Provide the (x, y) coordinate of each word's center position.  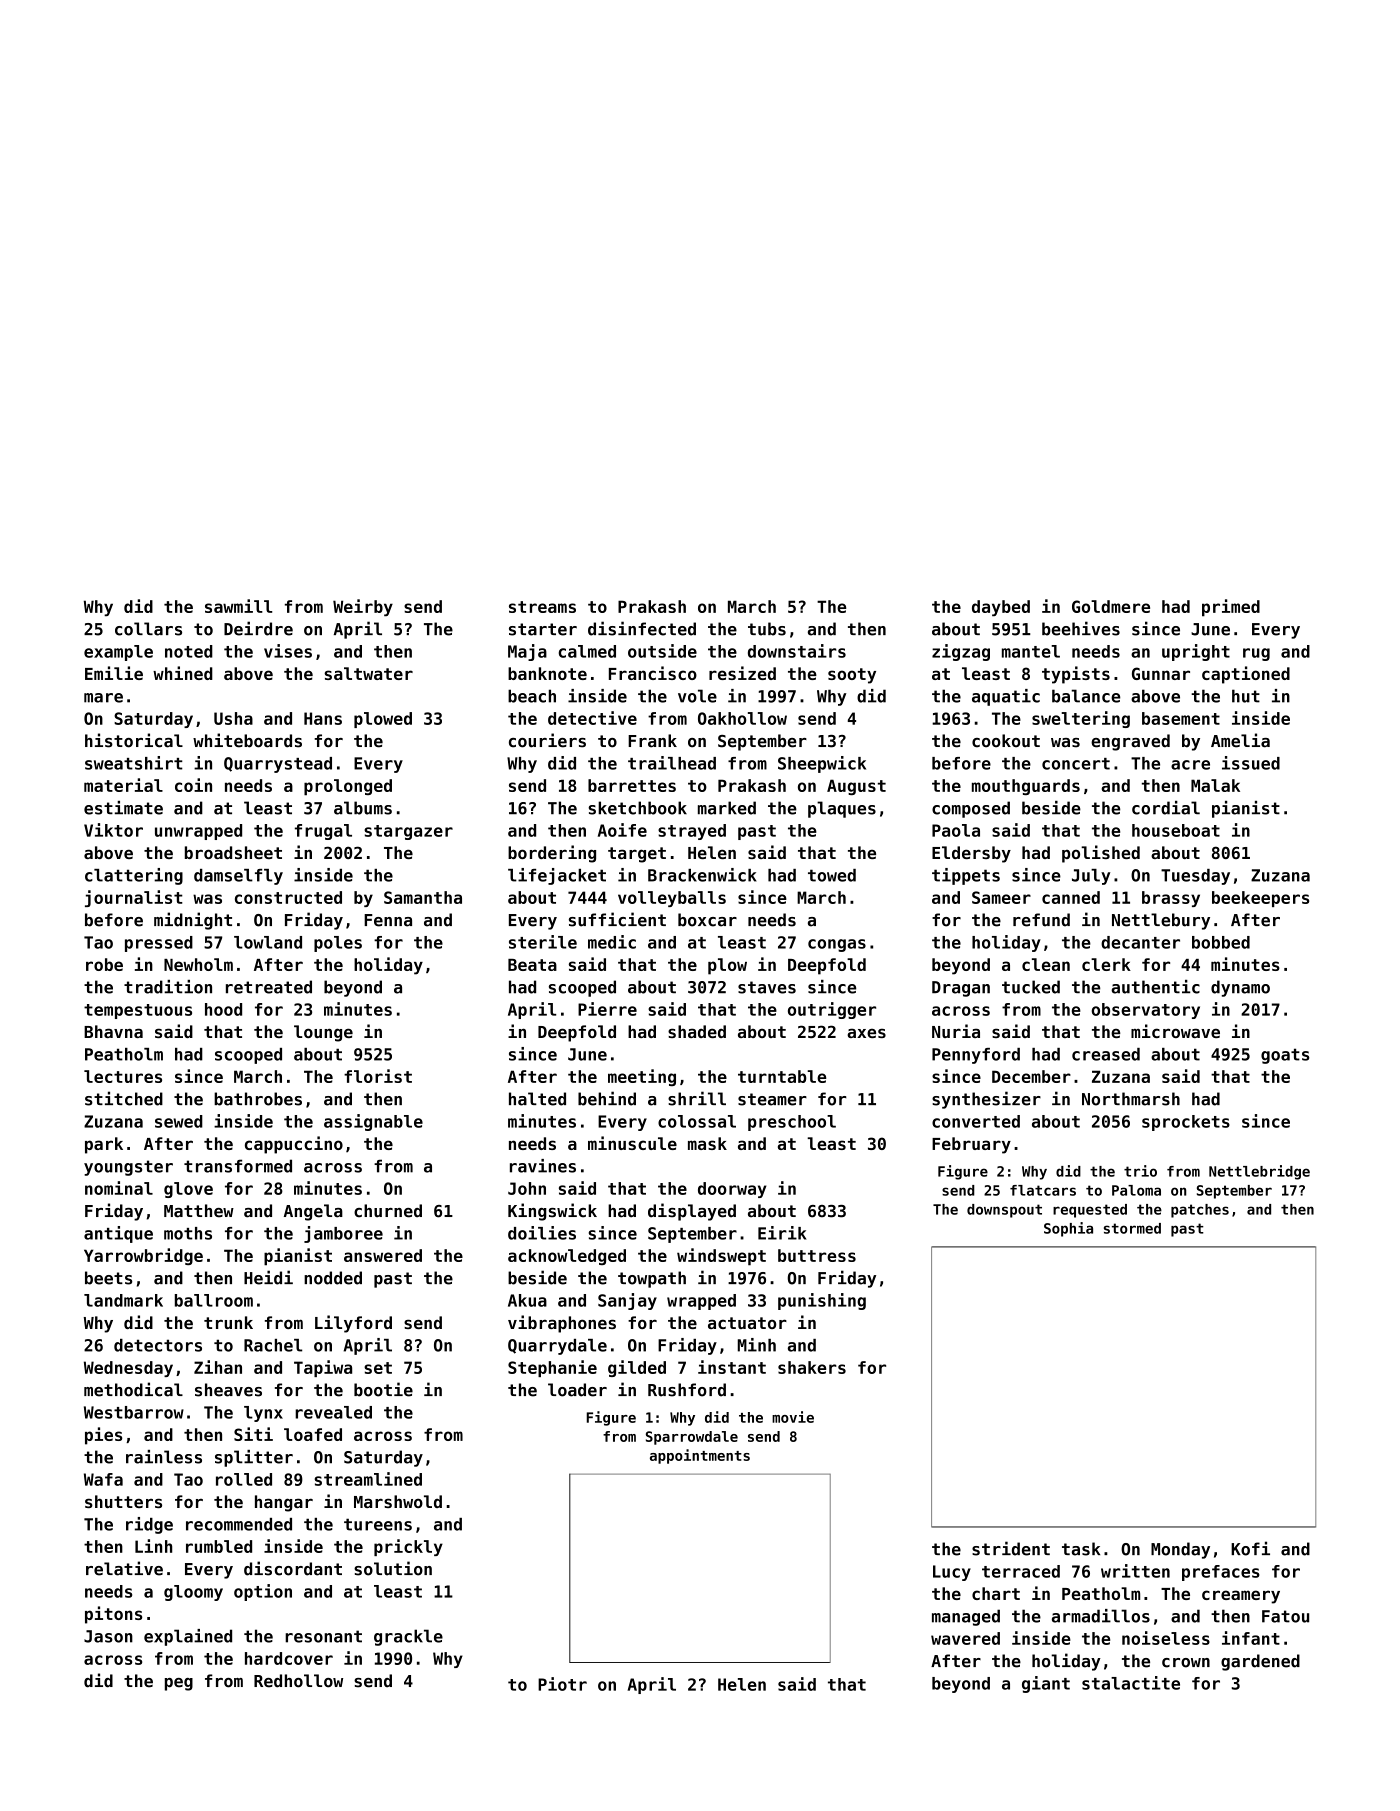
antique (118, 1234)
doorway (732, 1190)
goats (1285, 1056)
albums (363, 808)
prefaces (1221, 1573)
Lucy (952, 1573)
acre (1190, 765)
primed (1231, 608)
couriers (547, 740)
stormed (1132, 1228)
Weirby (363, 607)
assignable (373, 1122)
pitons (113, 1615)
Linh (153, 1546)
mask (707, 1143)
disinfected (642, 628)
